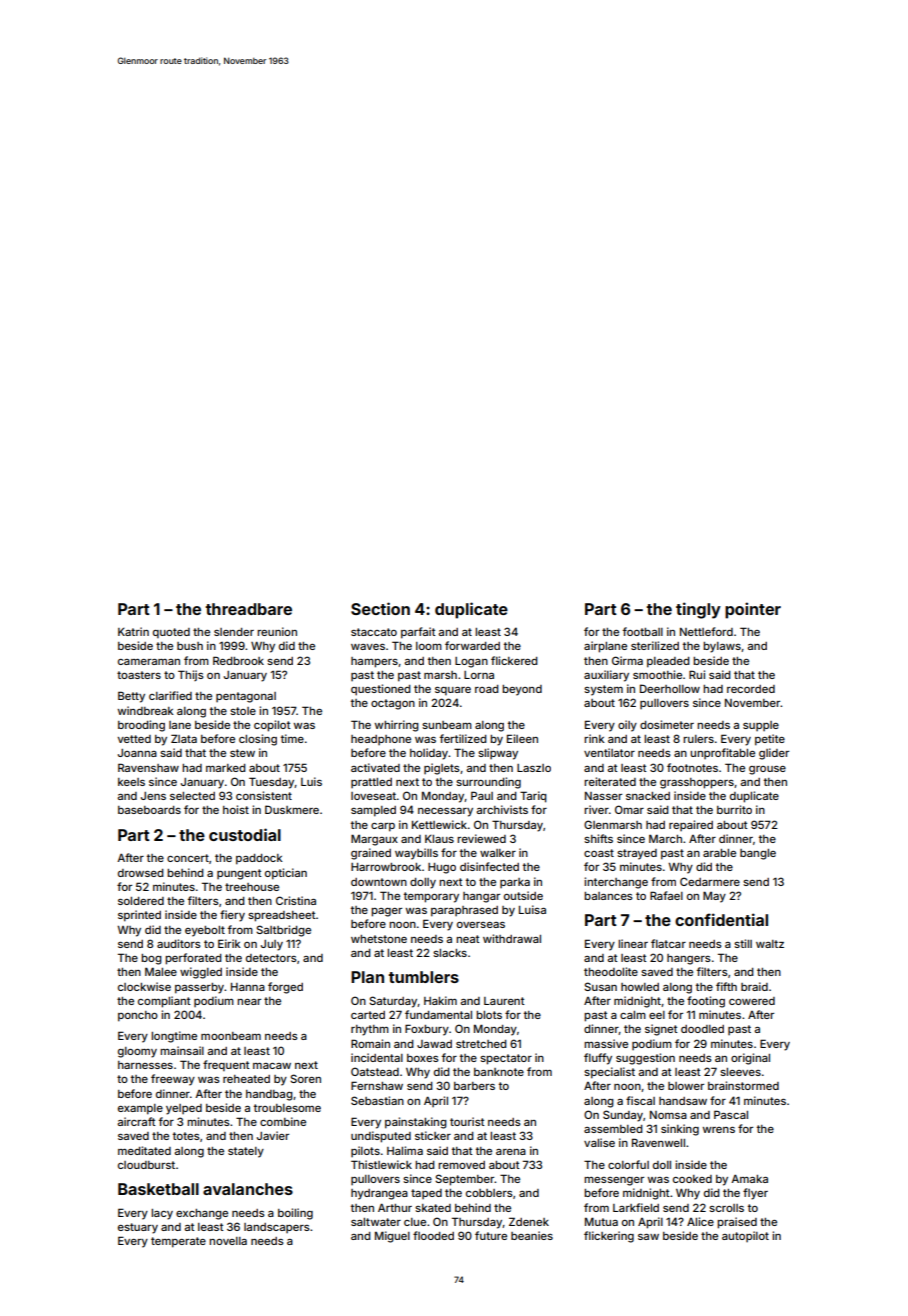  I want to click on hoist, so click(236, 809).
